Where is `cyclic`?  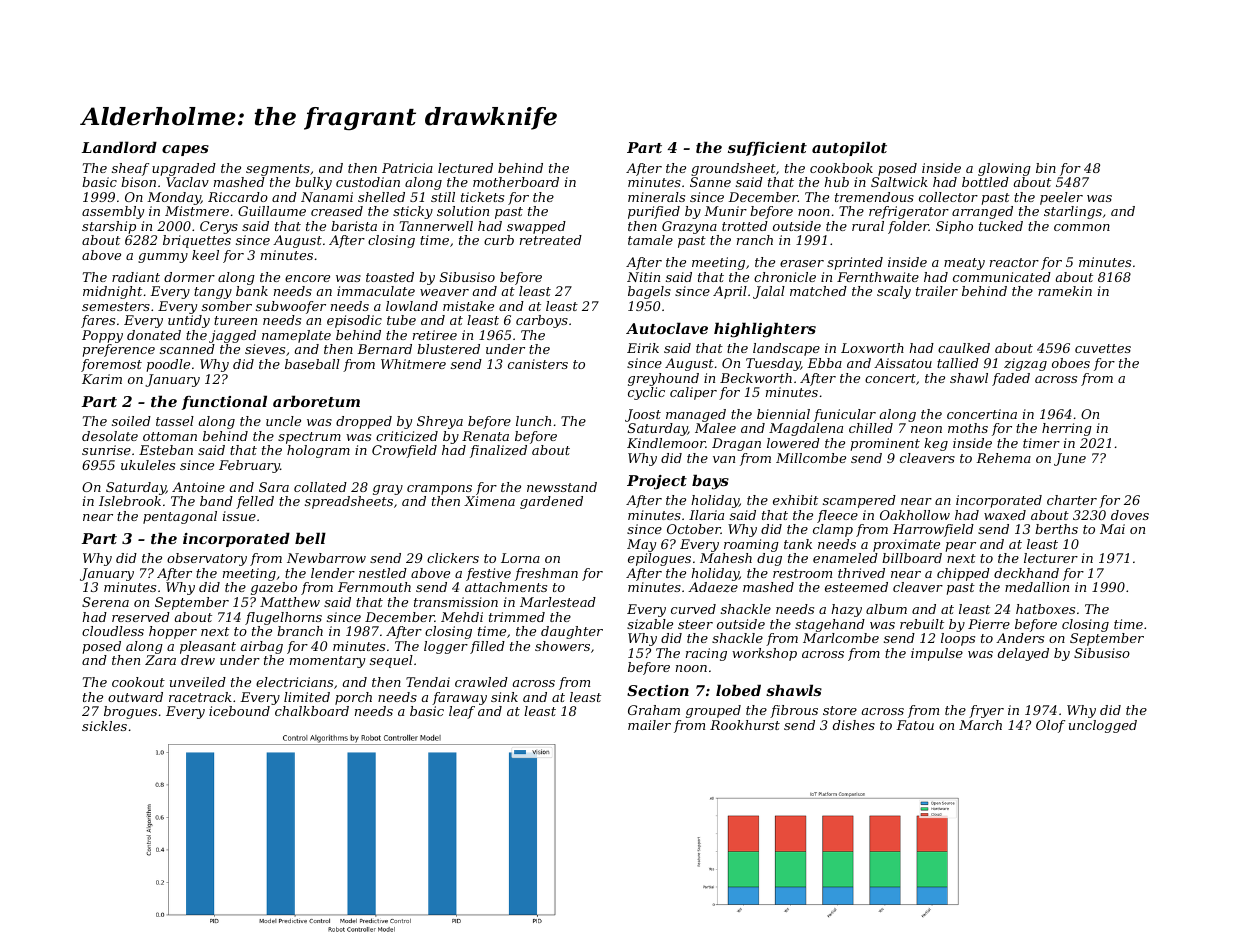 cyclic is located at coordinates (646, 393).
